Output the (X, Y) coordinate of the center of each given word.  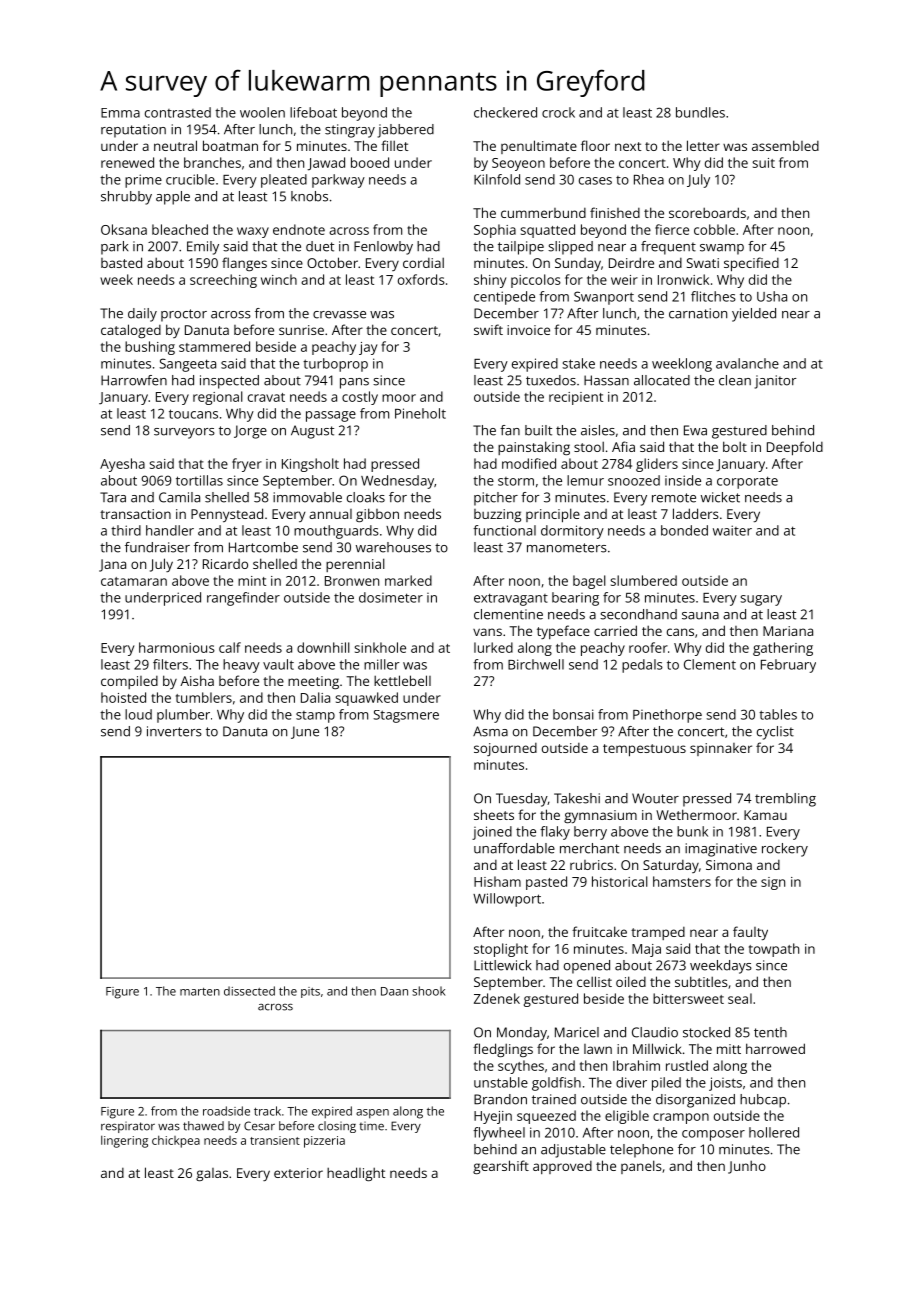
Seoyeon (518, 164)
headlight (356, 1174)
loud (138, 714)
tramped (658, 933)
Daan (394, 991)
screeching (223, 281)
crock (558, 112)
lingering (124, 1141)
